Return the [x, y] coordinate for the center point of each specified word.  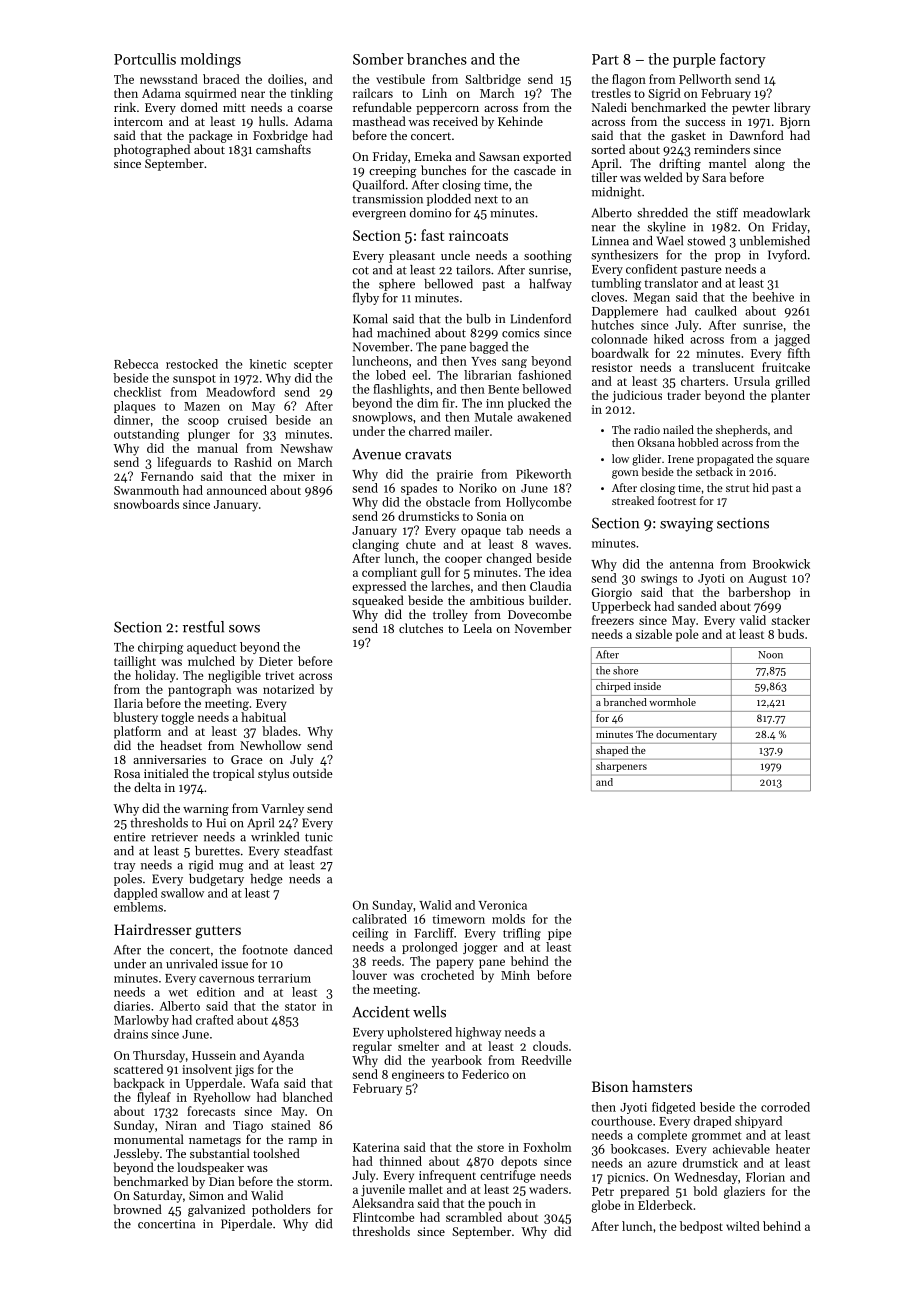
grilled [792, 382]
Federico [485, 1074]
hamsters [662, 1086]
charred [430, 431]
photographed [152, 150]
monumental [149, 1139]
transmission [387, 199]
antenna [692, 565]
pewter [751, 109]
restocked [192, 364]
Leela [478, 628]
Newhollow [270, 745]
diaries [132, 1006]
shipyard [758, 1122]
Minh [515, 975]
